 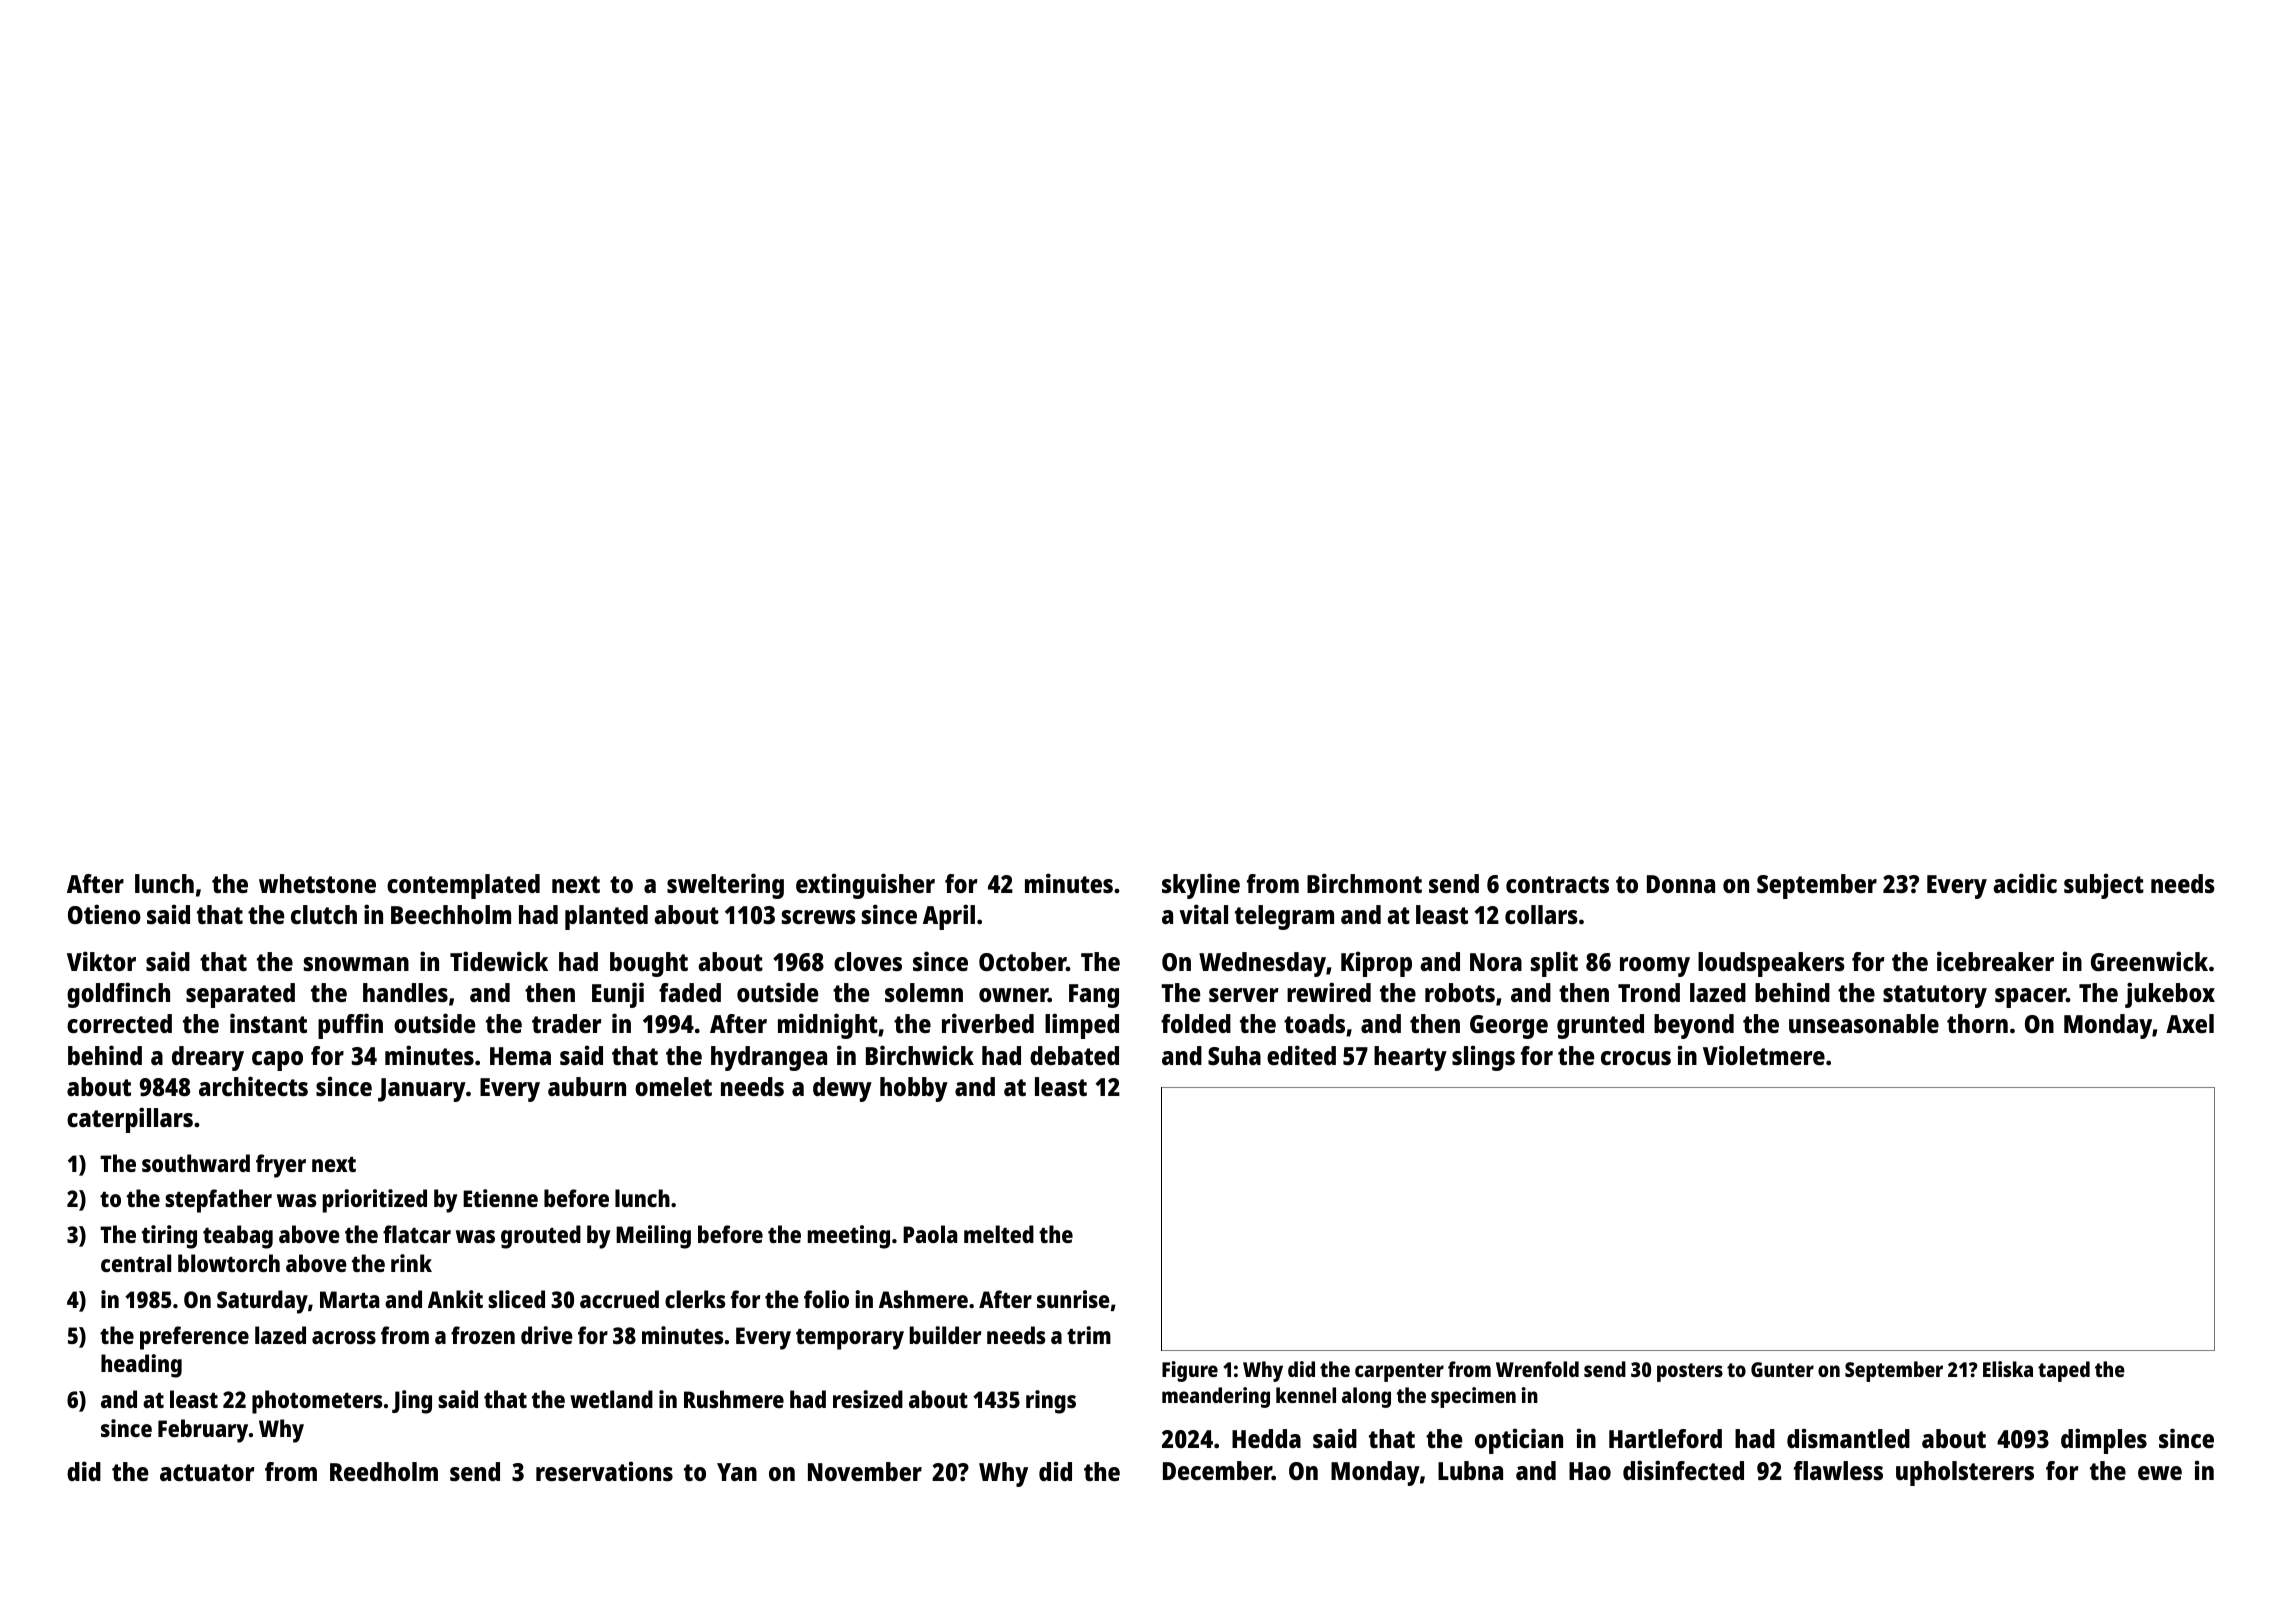 I want to click on whetstone, so click(x=317, y=883).
